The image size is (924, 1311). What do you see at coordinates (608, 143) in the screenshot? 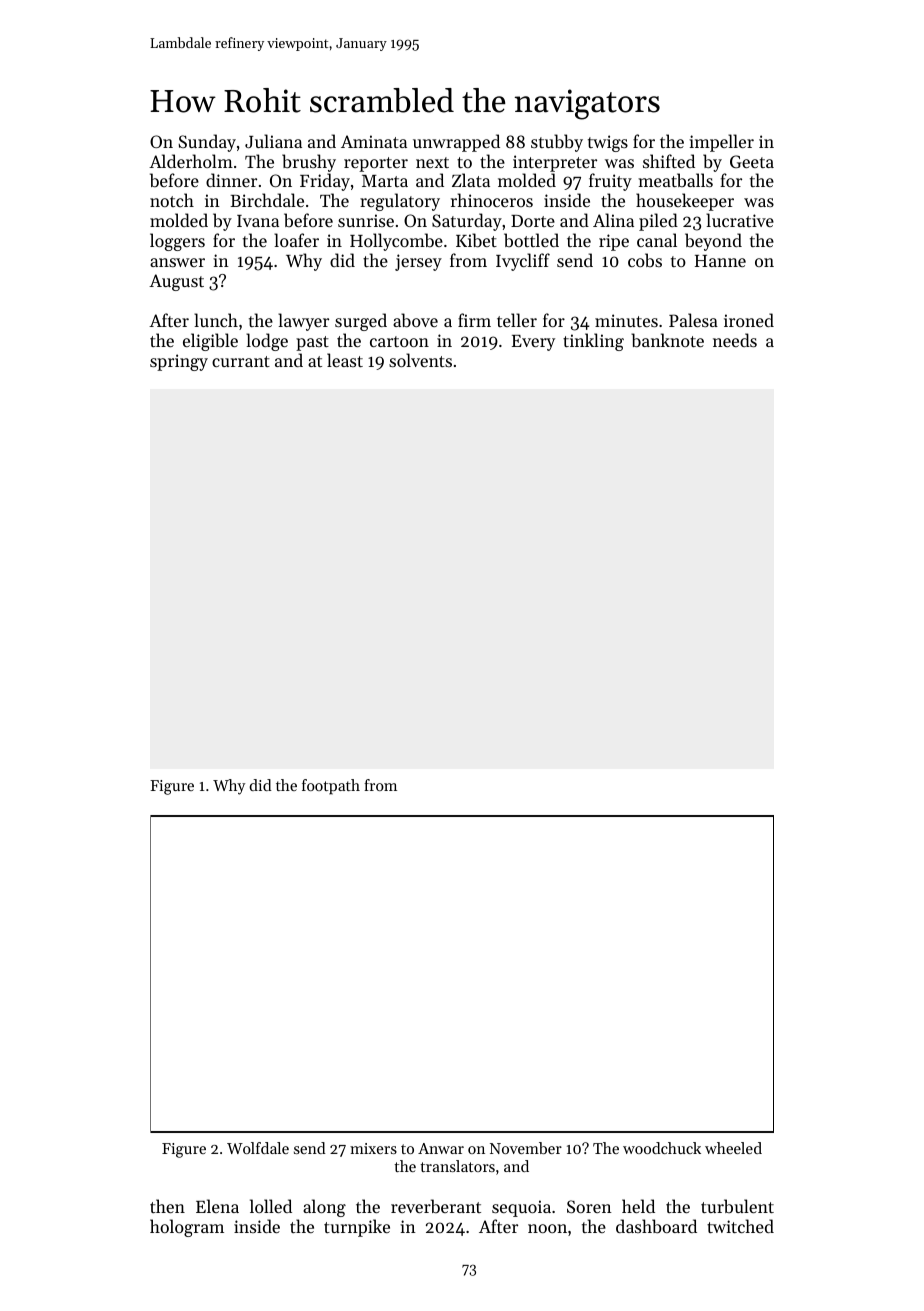
I see `twigs` at bounding box center [608, 143].
